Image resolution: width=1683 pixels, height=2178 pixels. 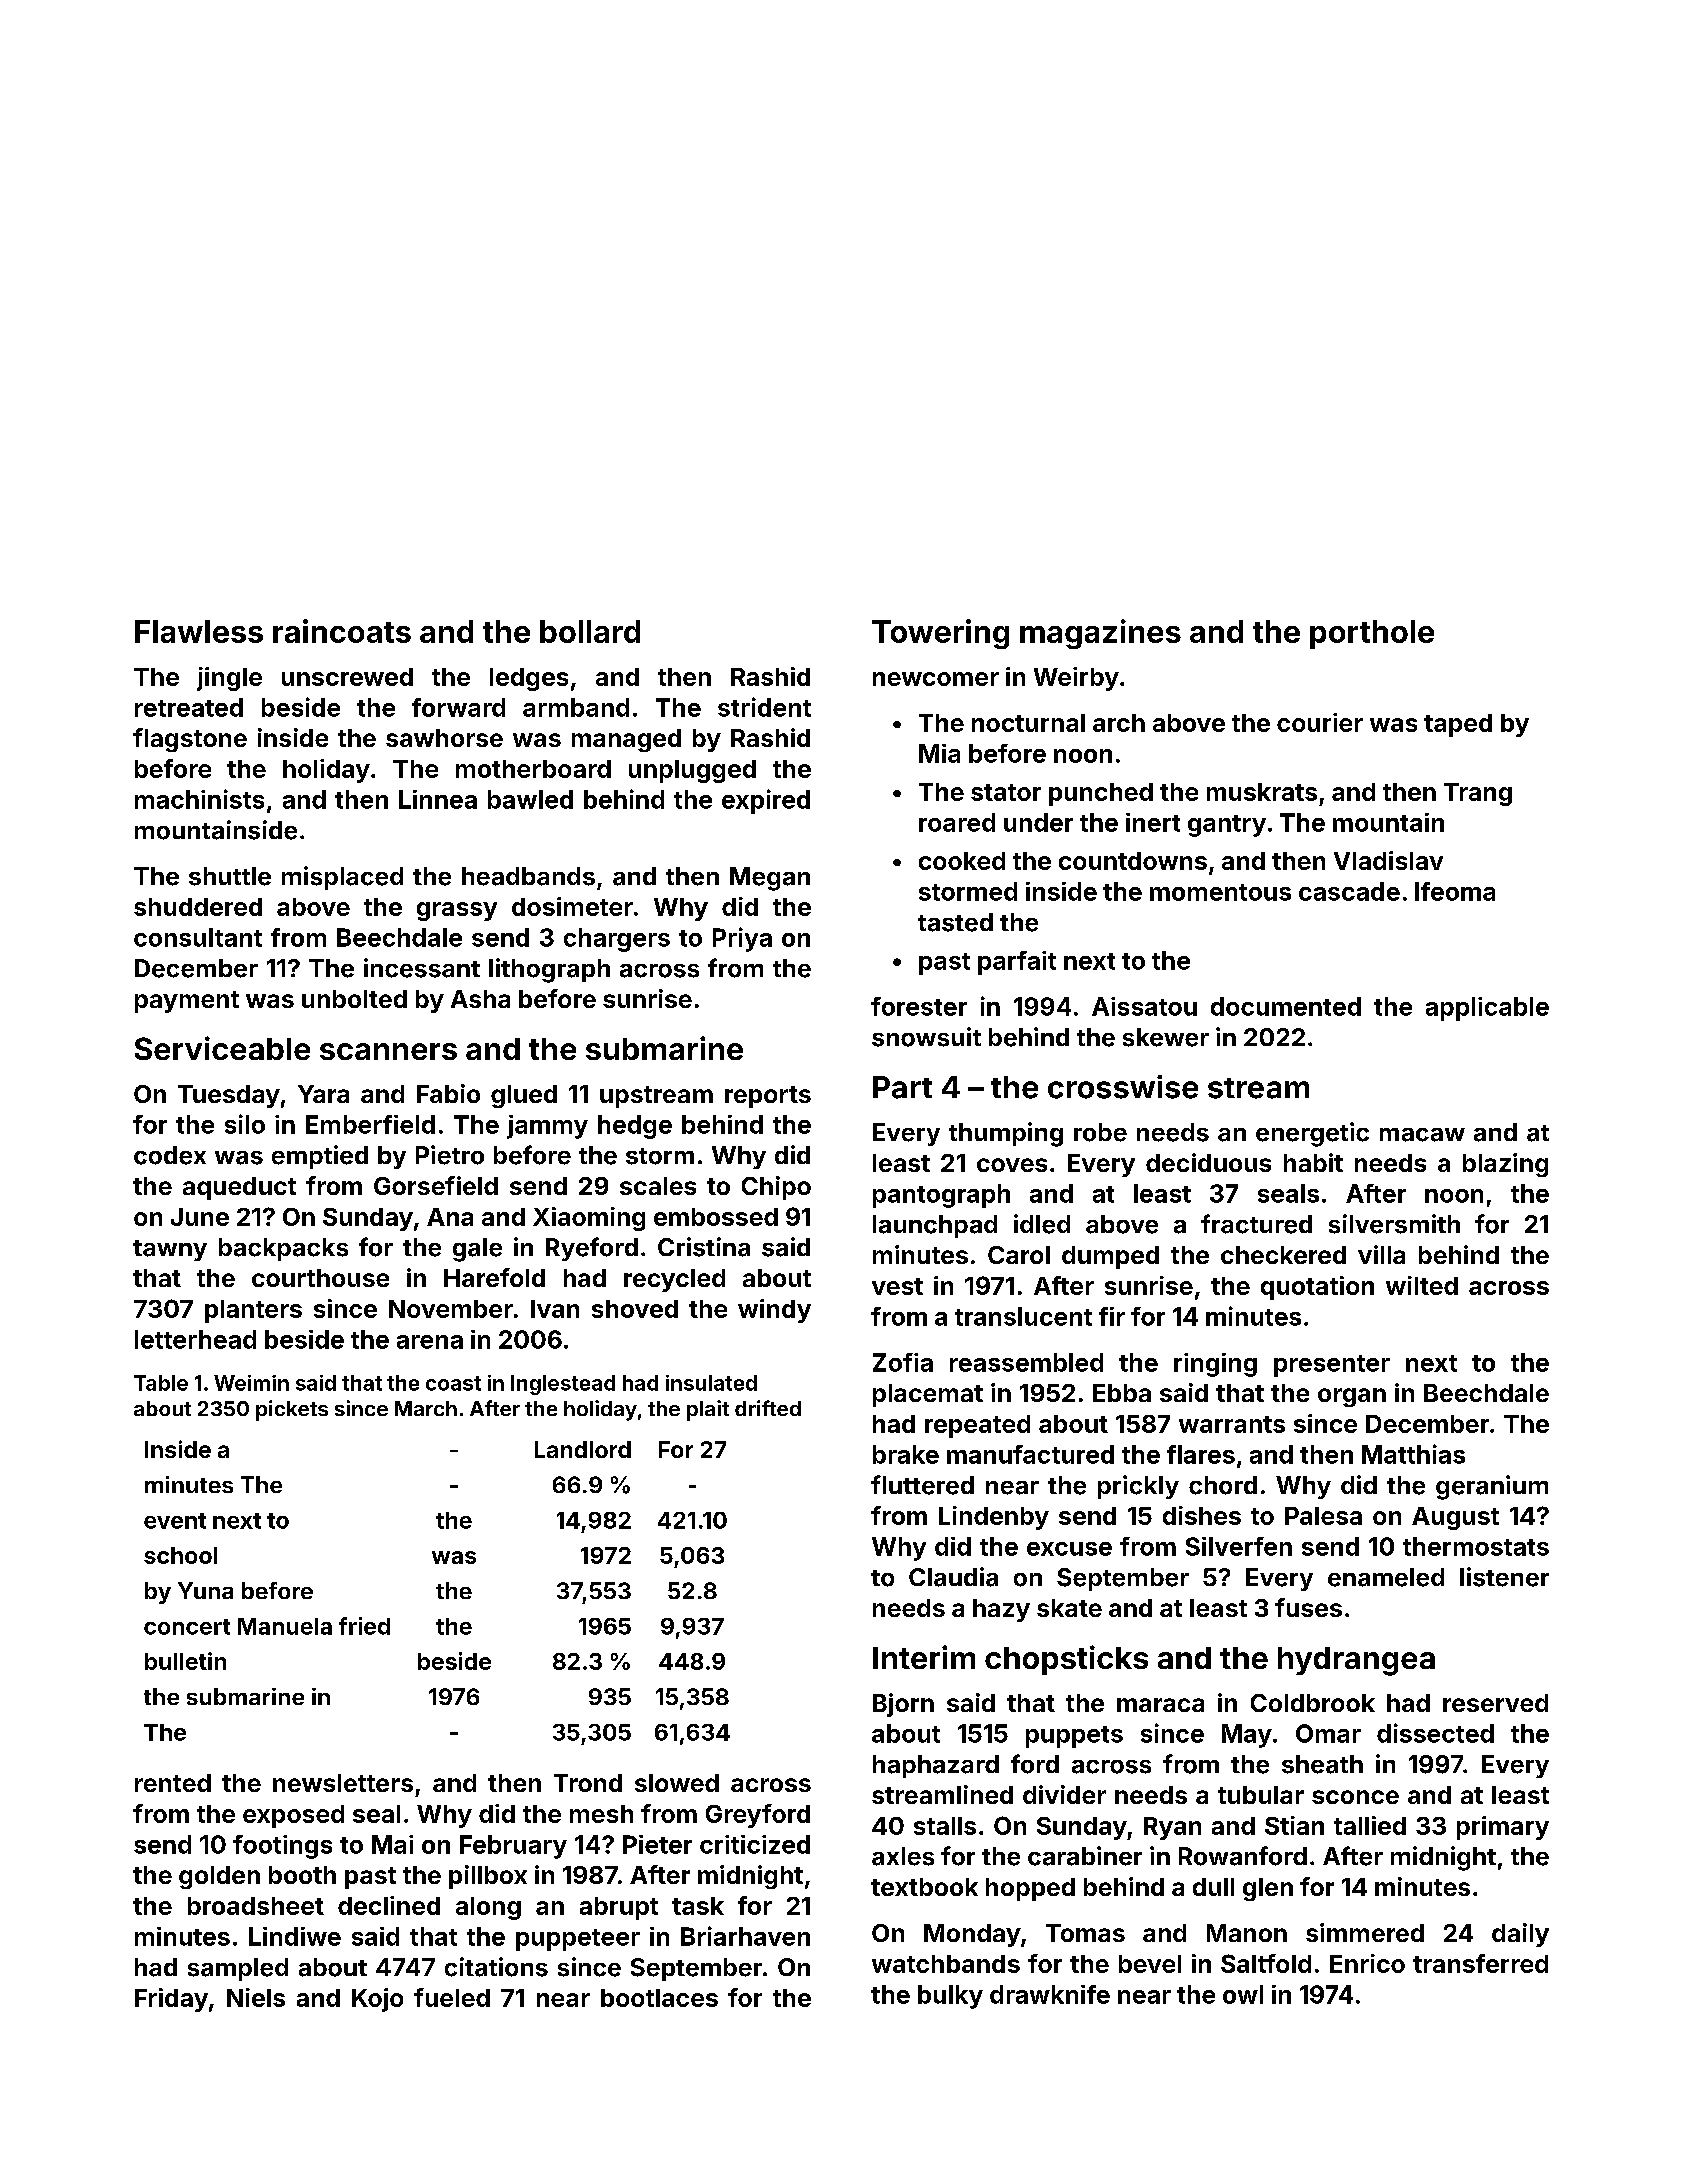 What do you see at coordinates (1505, 1165) in the page?
I see `blazing` at bounding box center [1505, 1165].
